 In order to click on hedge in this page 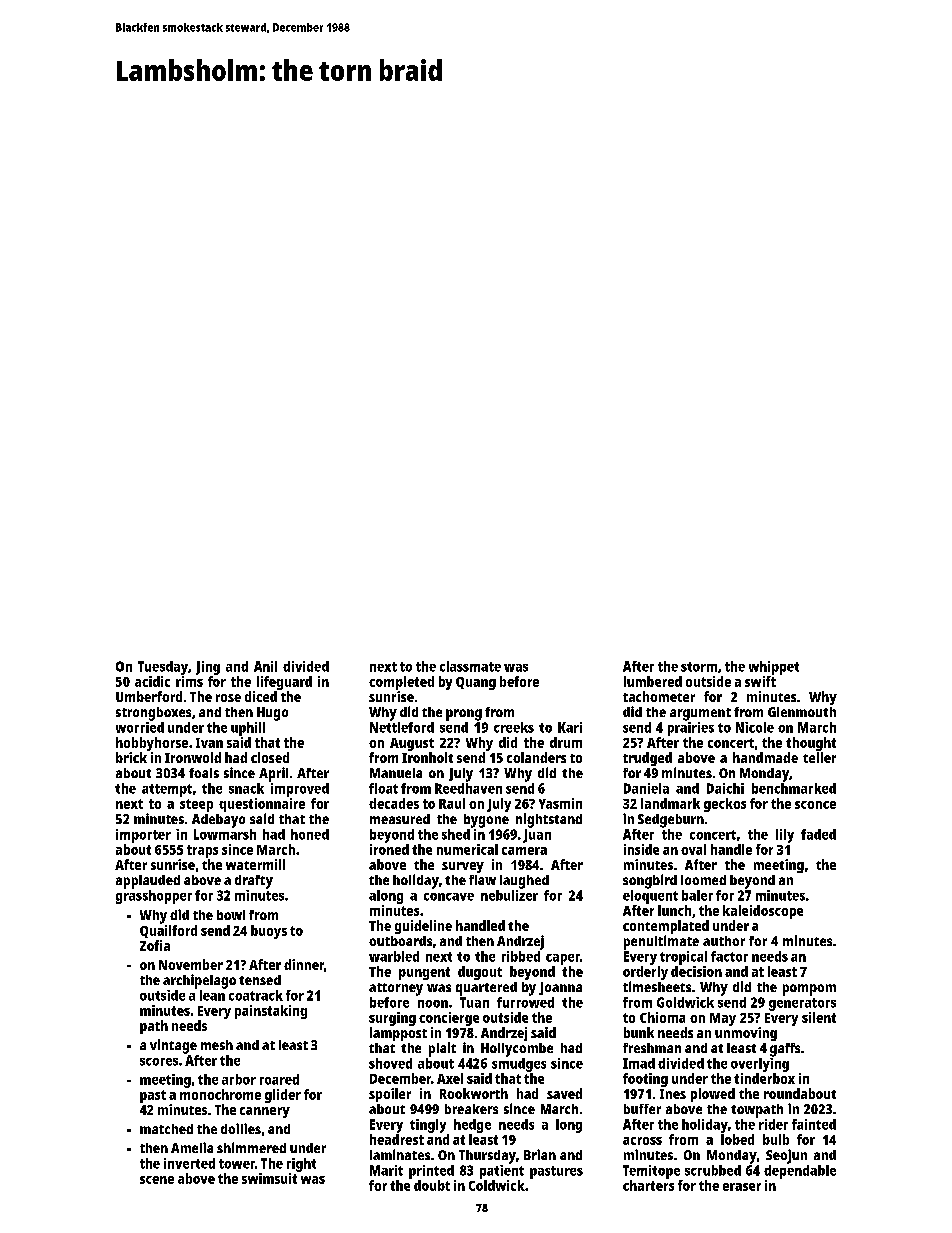, I will do `click(472, 1126)`.
